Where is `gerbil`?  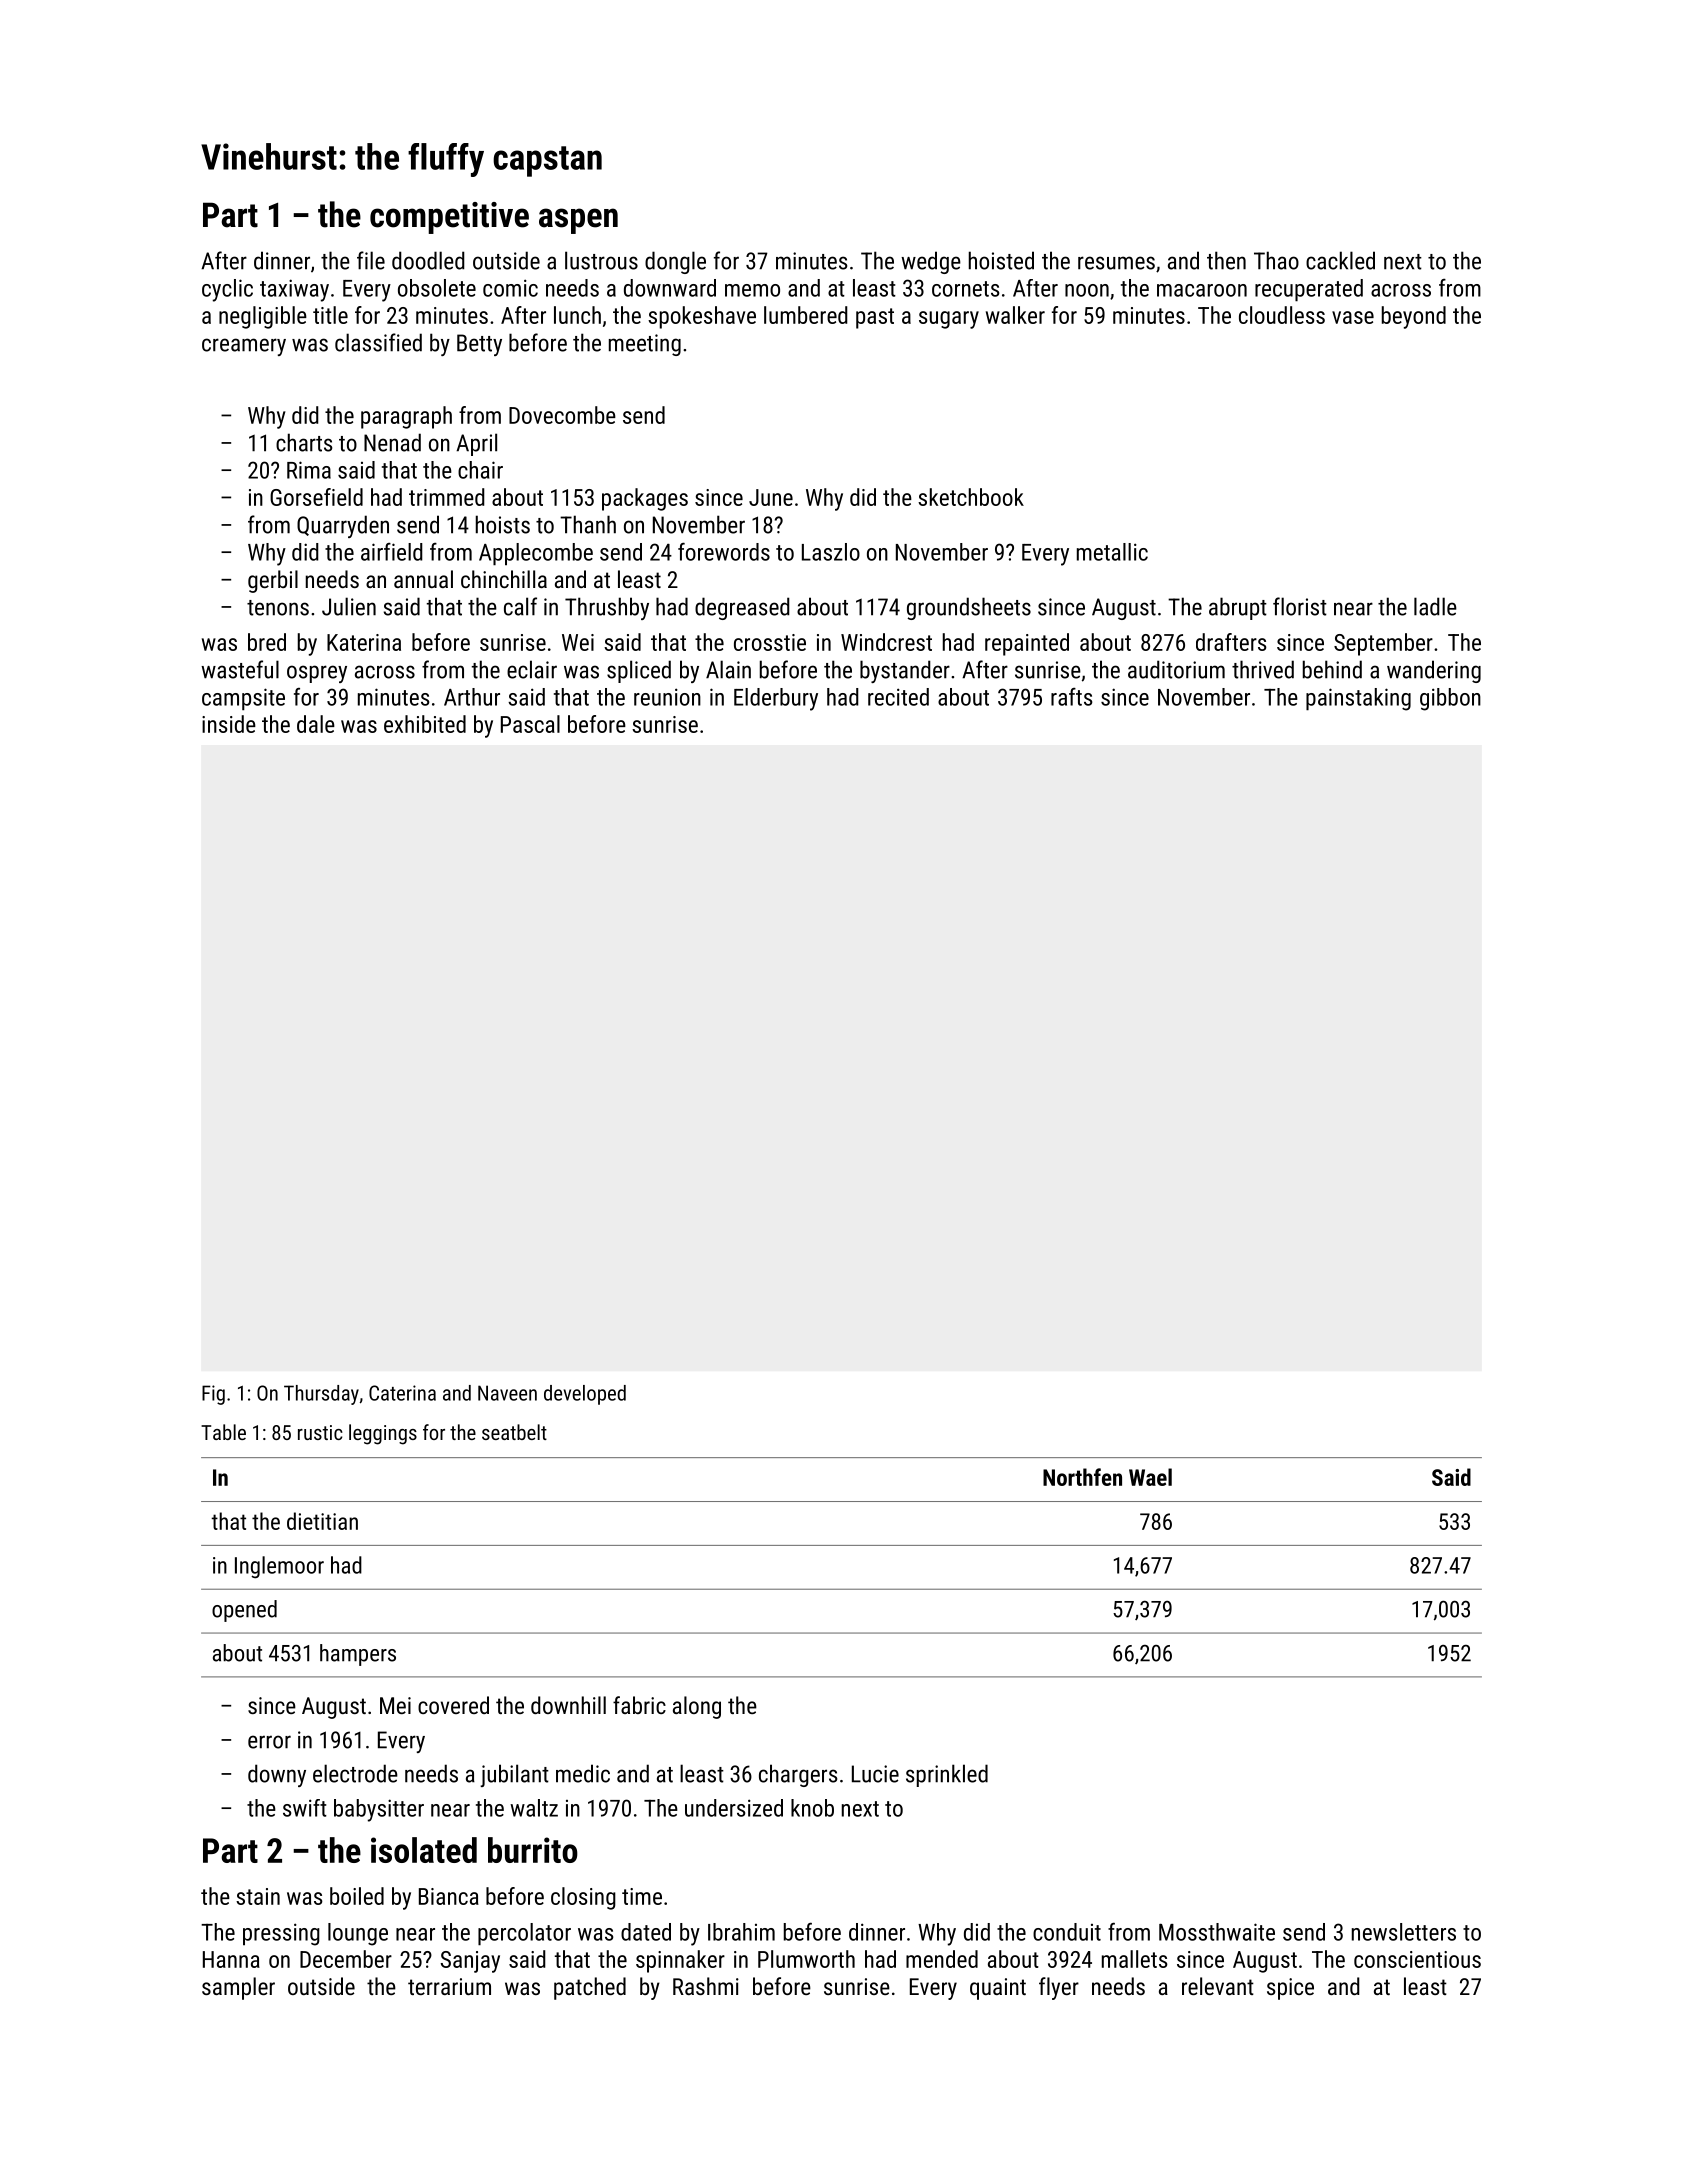
gerbil is located at coordinates (273, 581).
